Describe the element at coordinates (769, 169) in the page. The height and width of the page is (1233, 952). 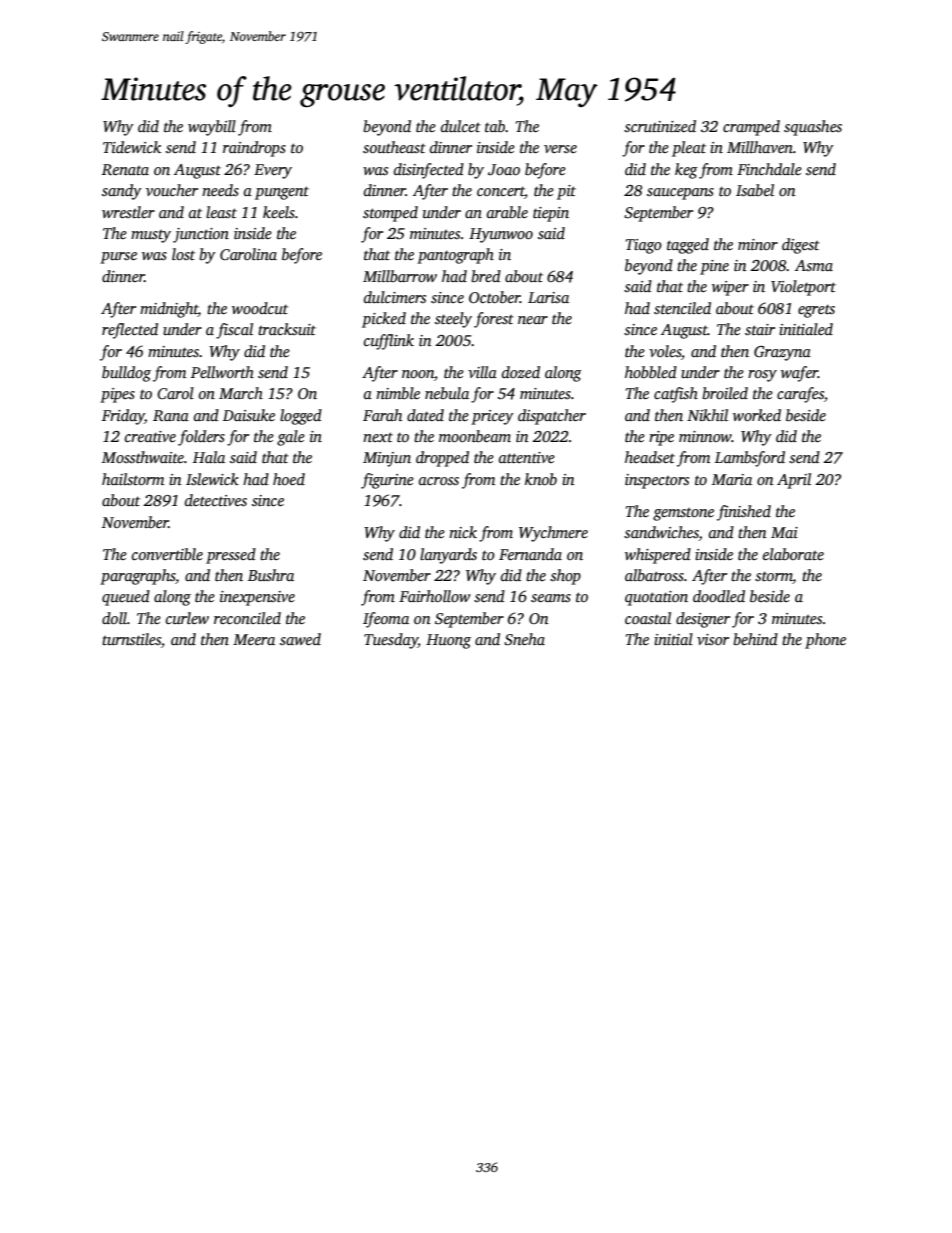
I see `Finchdale` at that location.
